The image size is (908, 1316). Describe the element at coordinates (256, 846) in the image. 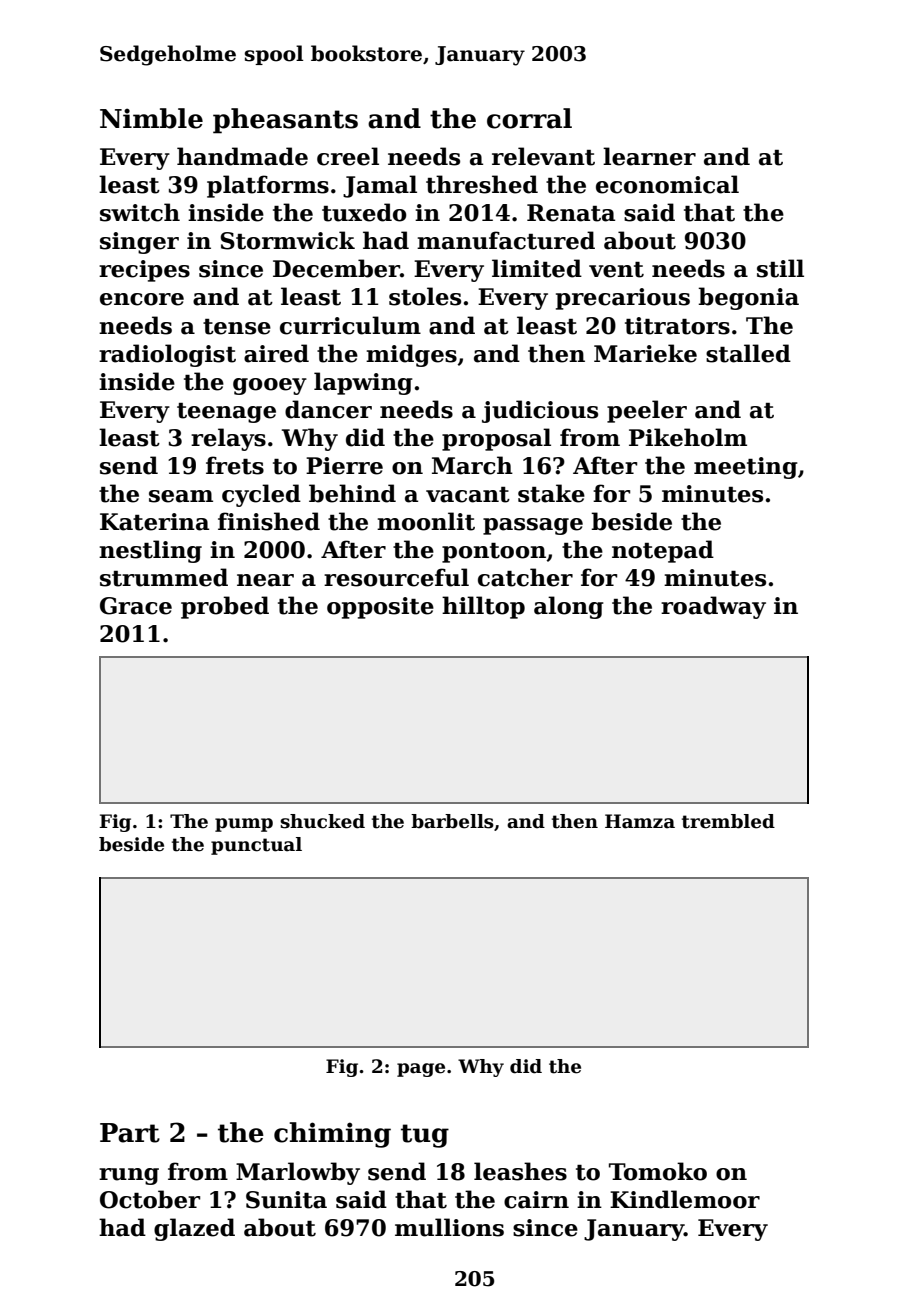

I see `punctual` at that location.
